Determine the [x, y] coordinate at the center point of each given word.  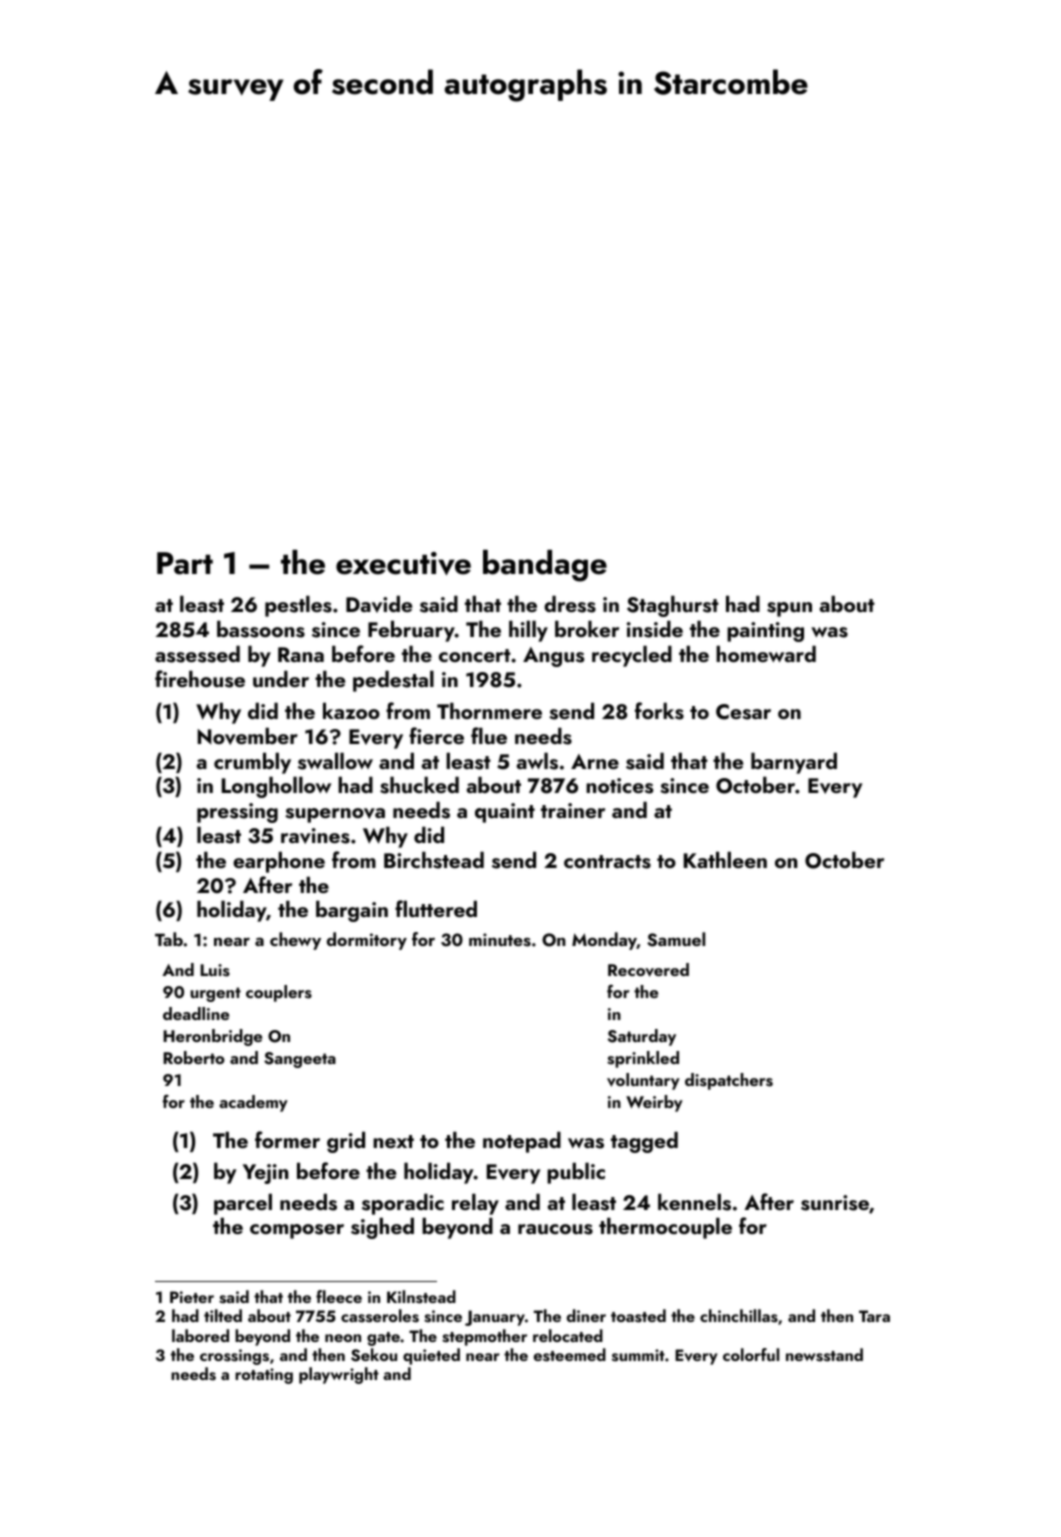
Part [185, 563]
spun [789, 609]
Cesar [743, 712]
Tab [169, 939]
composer [297, 1231]
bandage [545, 566]
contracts [607, 862]
